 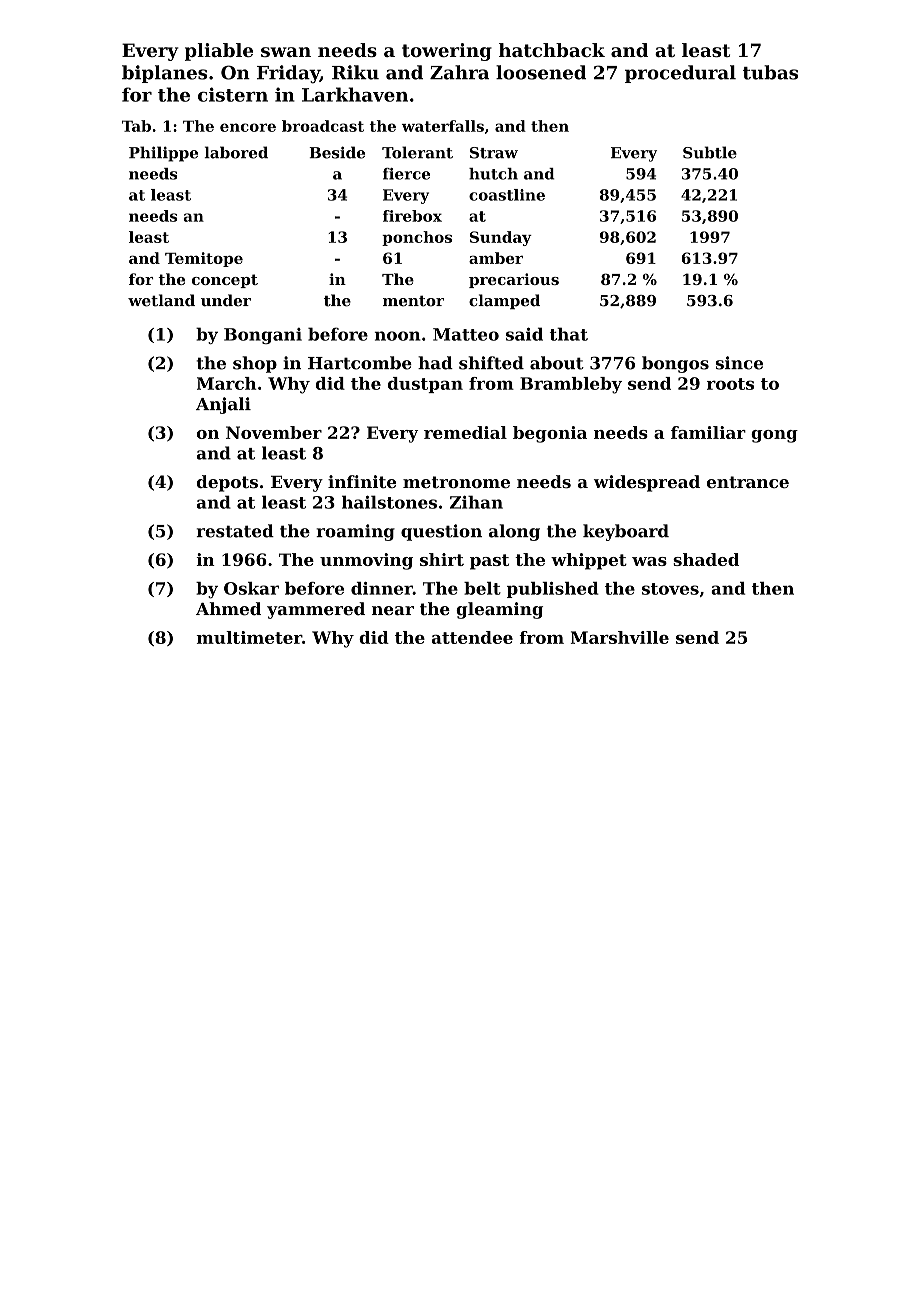 What do you see at coordinates (249, 637) in the document?
I see `multimeter` at bounding box center [249, 637].
